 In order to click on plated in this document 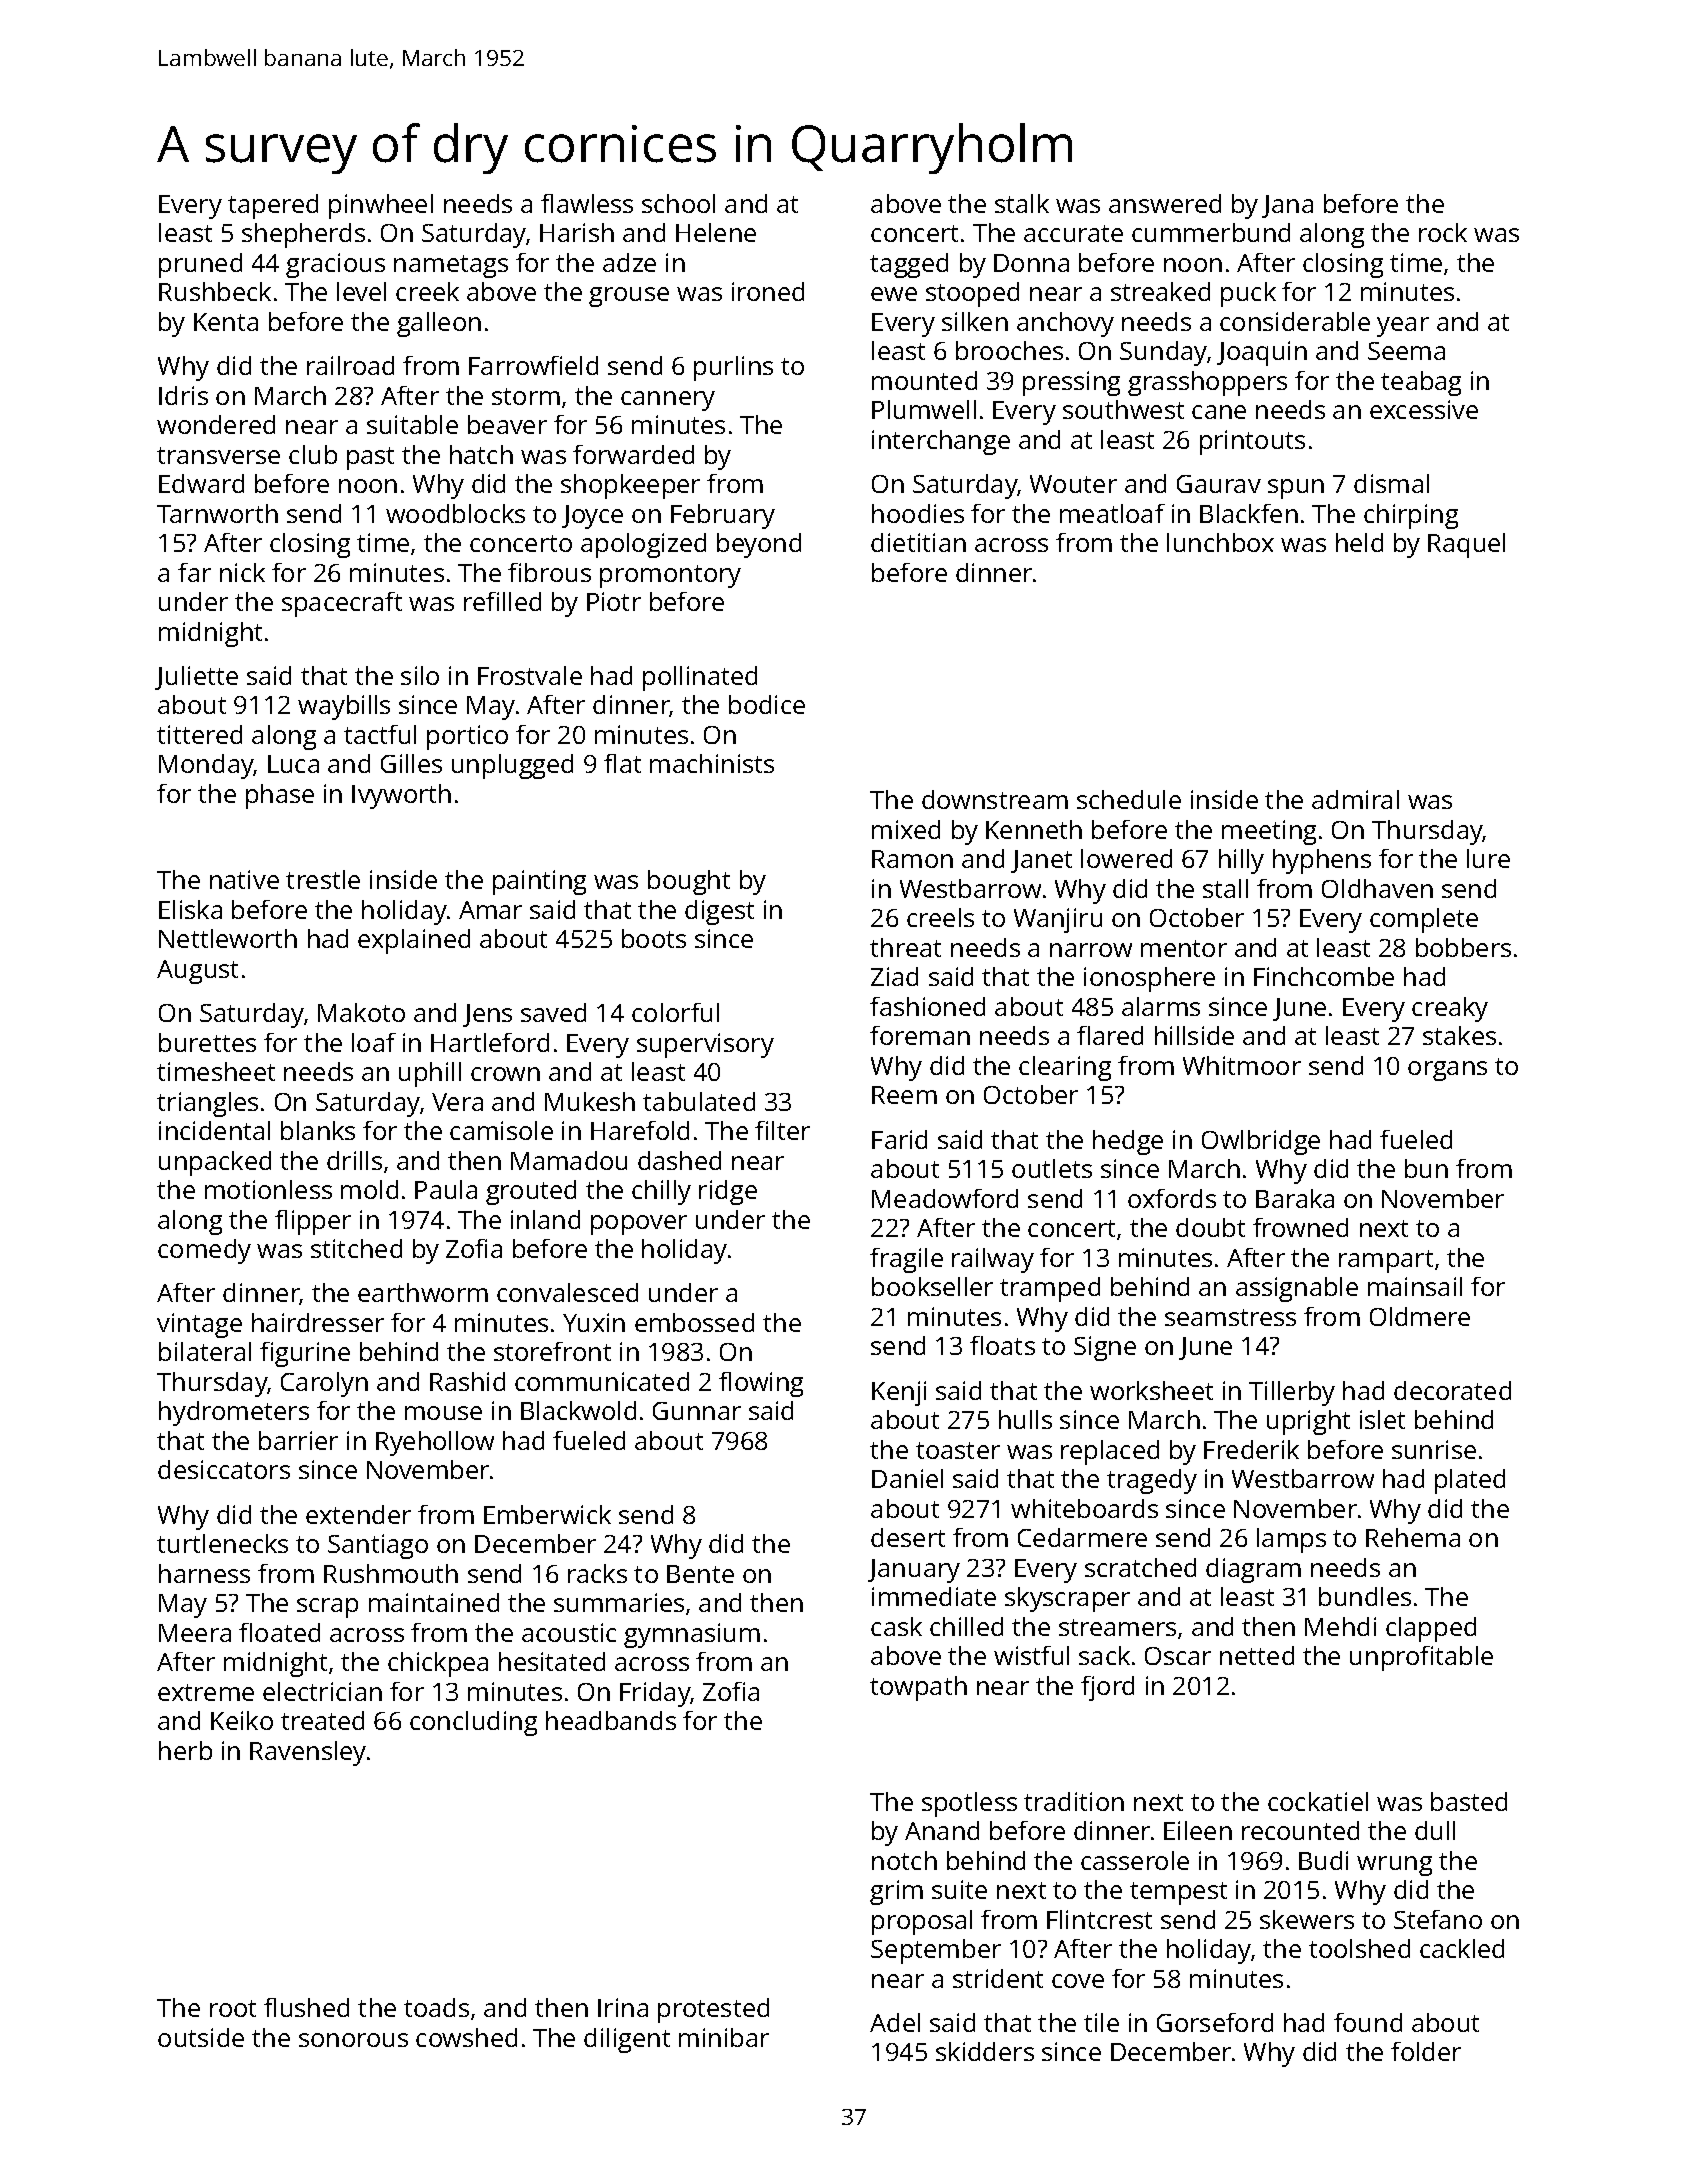, I will do `click(1470, 1481)`.
